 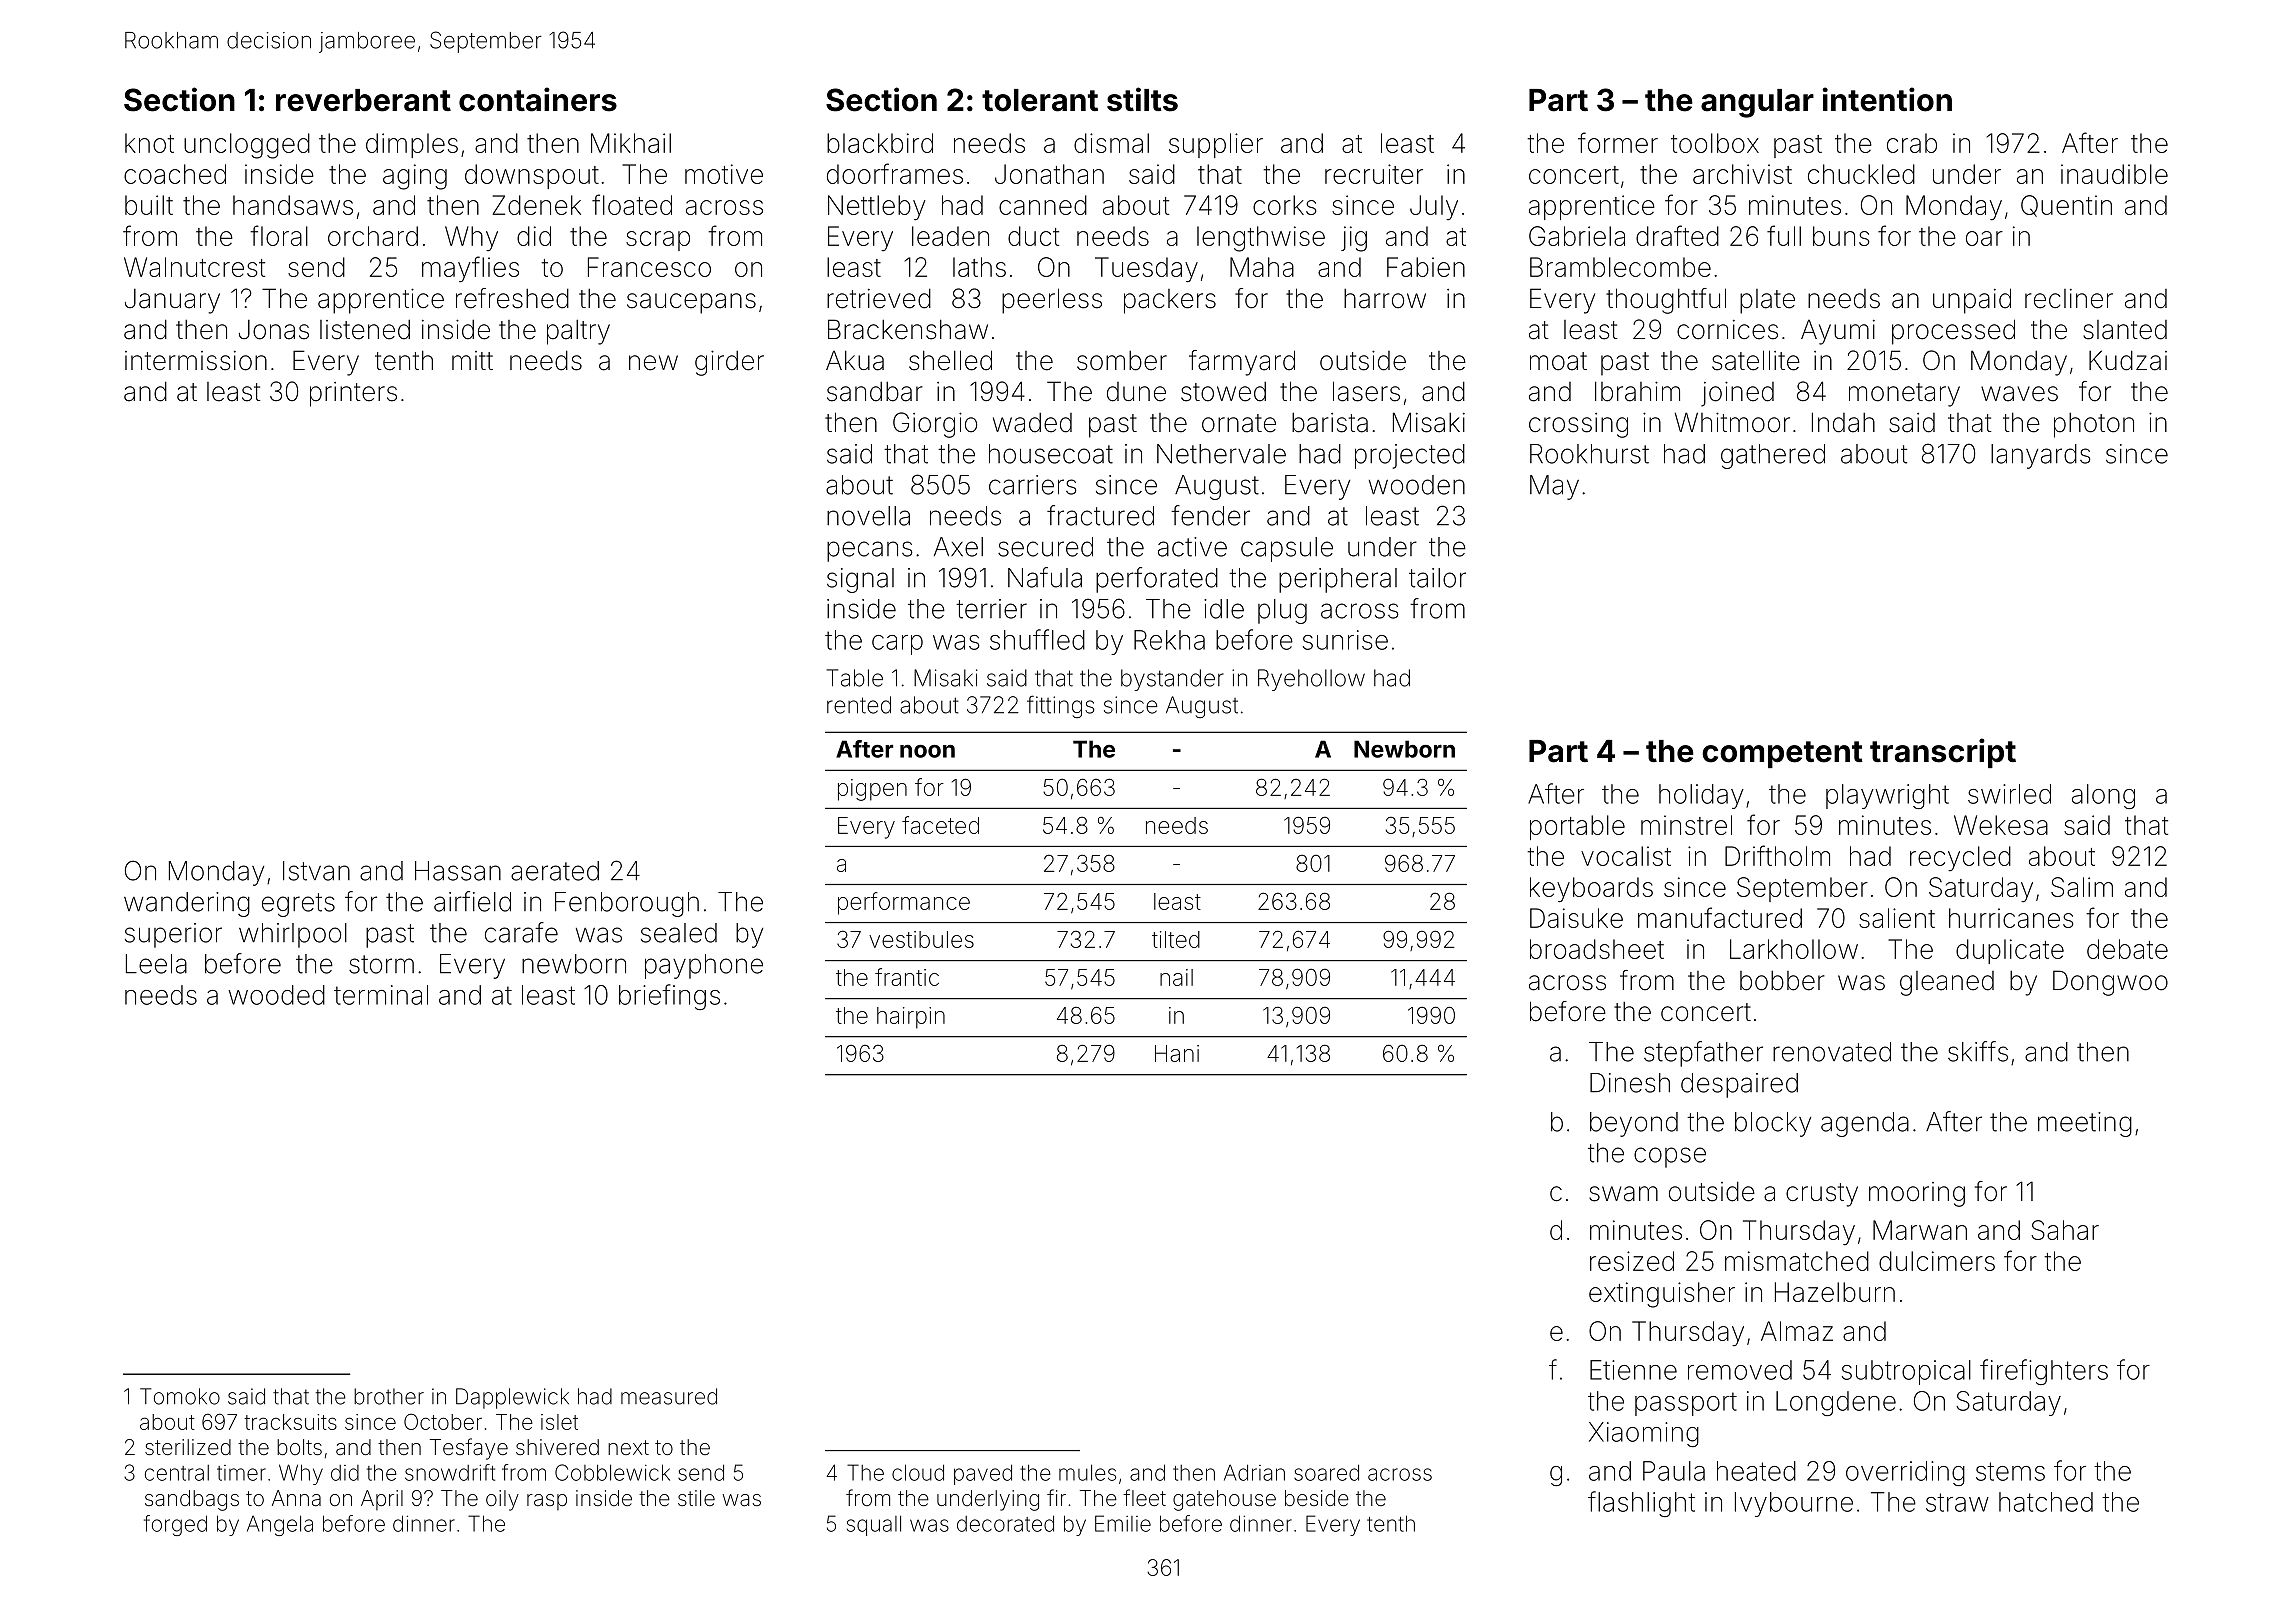 What do you see at coordinates (299, 1447) in the image?
I see `bolts` at bounding box center [299, 1447].
